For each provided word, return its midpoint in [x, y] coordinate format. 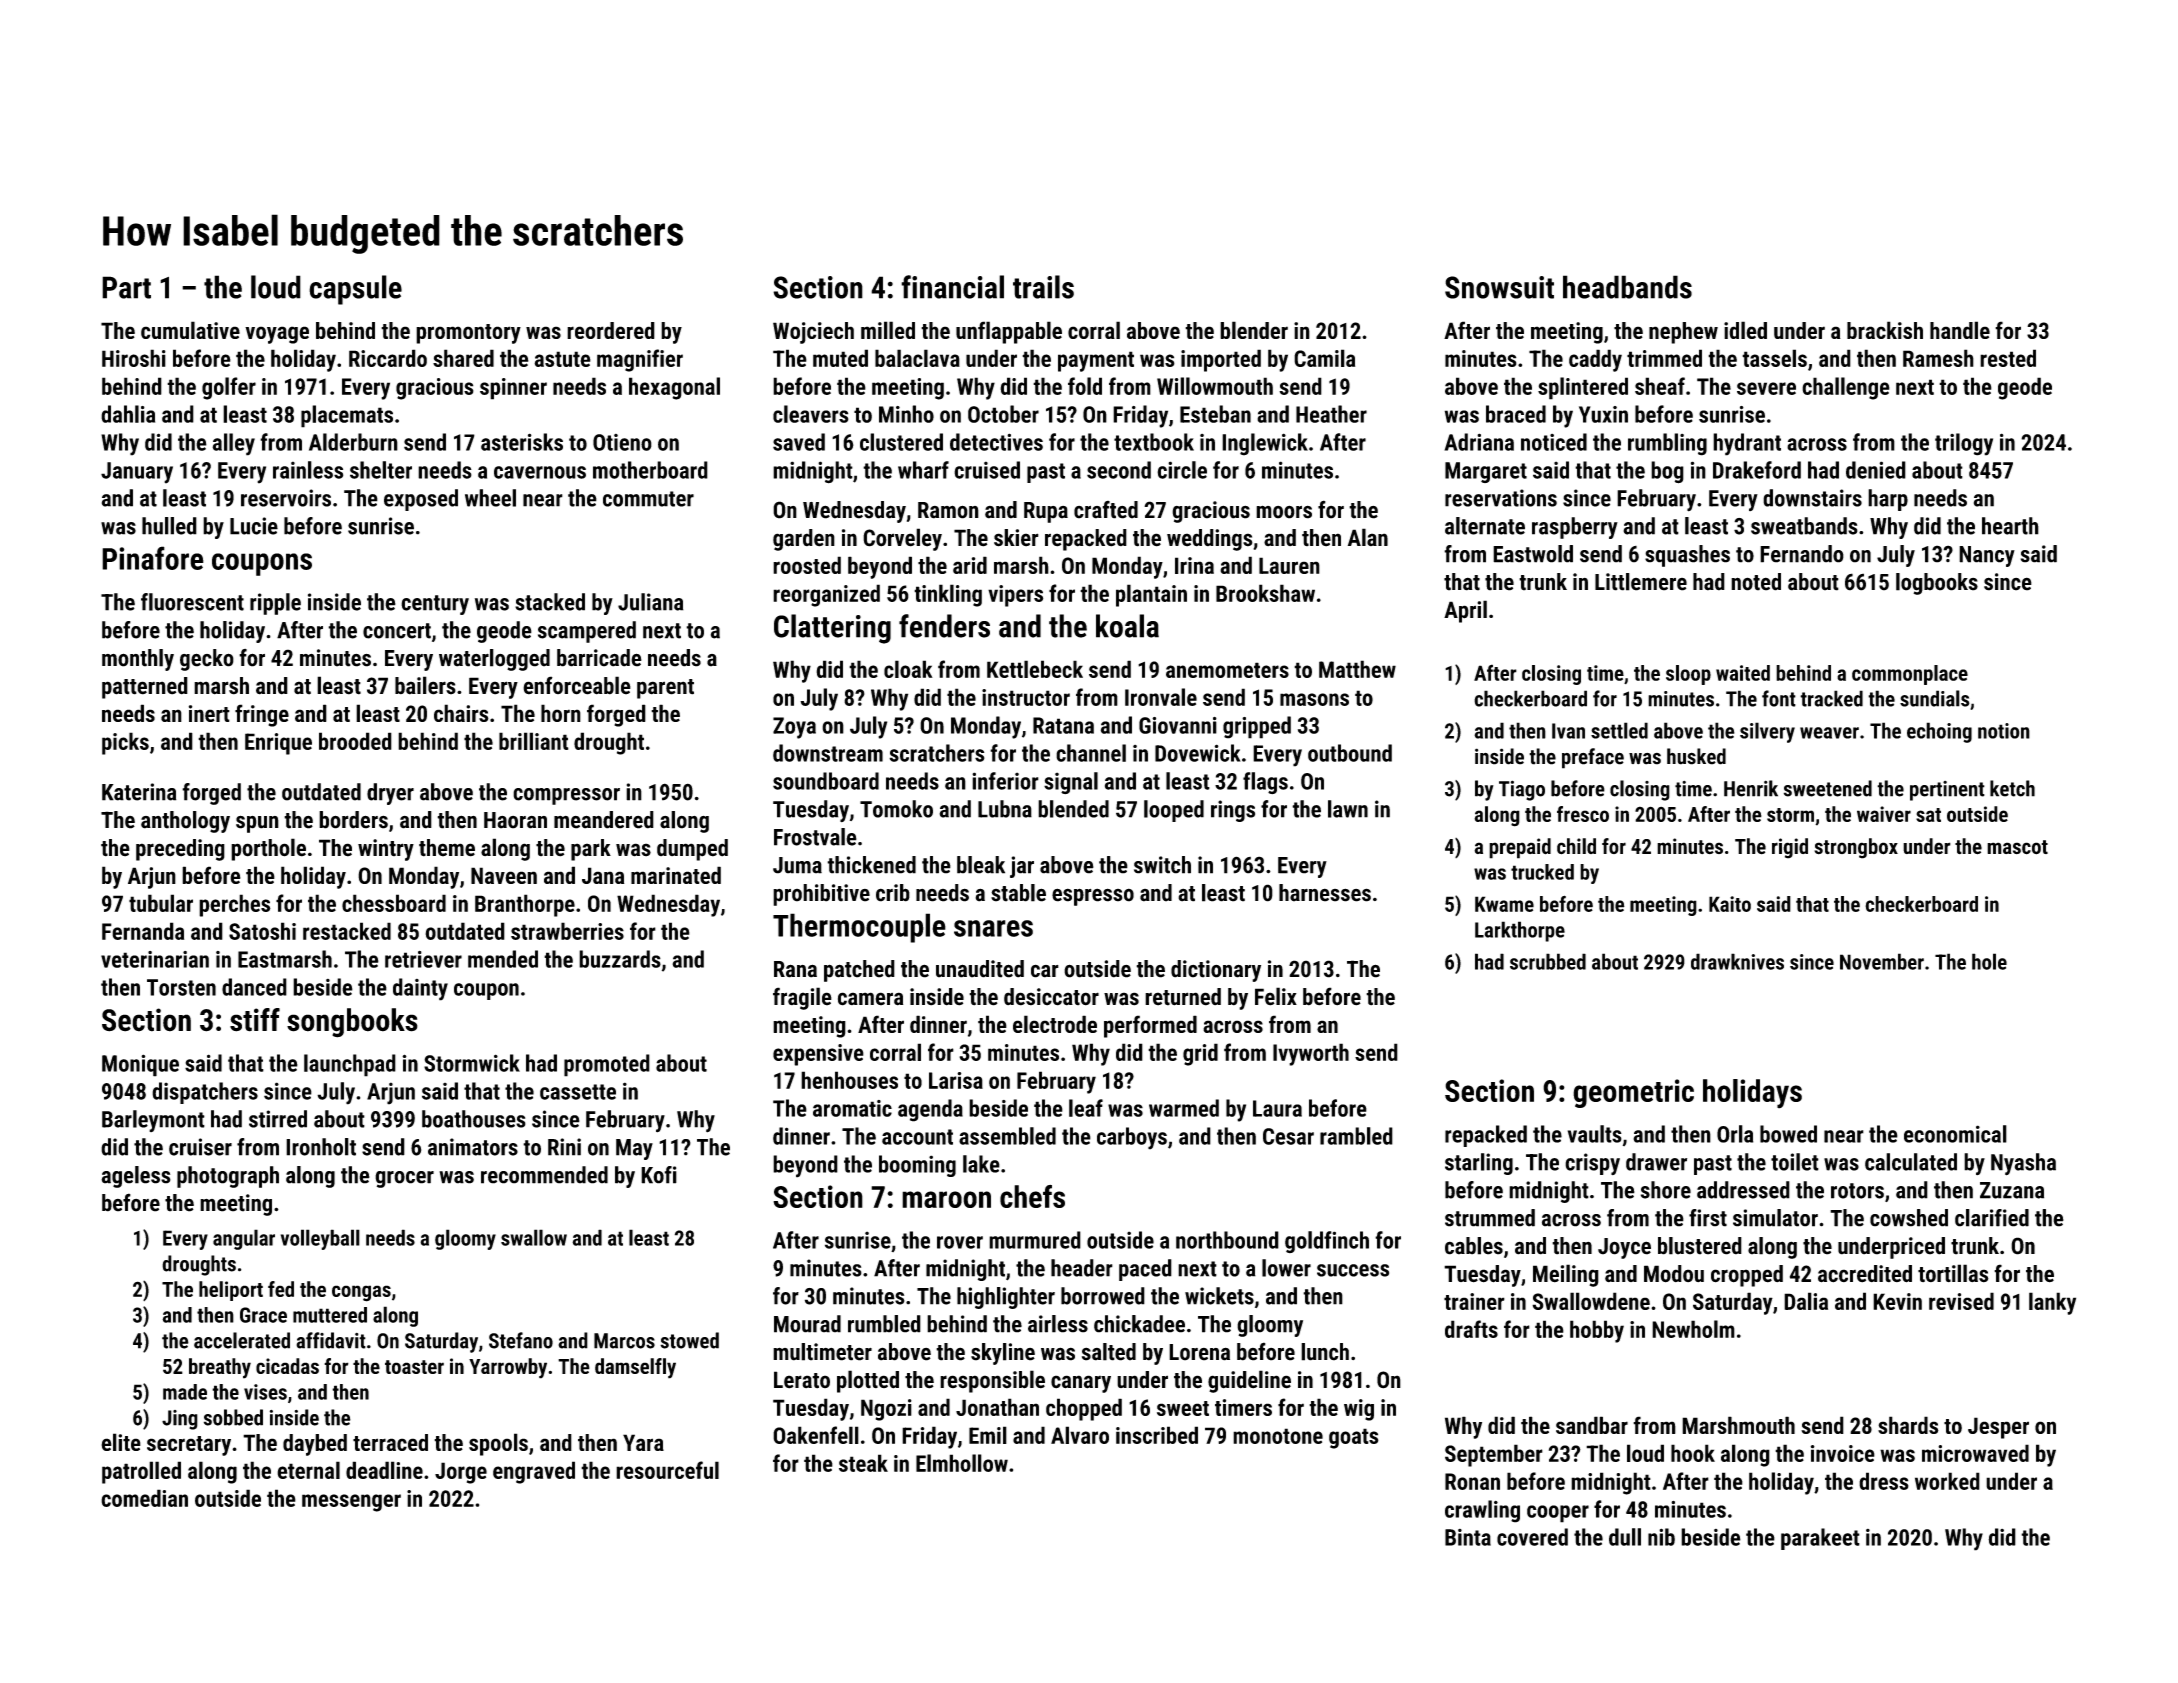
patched [859, 971]
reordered [611, 330]
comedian [144, 1498]
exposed [421, 500]
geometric [1633, 1093]
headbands [1627, 287]
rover [960, 1242]
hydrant [1747, 444]
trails [1043, 287]
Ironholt [321, 1147]
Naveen [504, 875]
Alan [1368, 537]
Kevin [1897, 1301]
